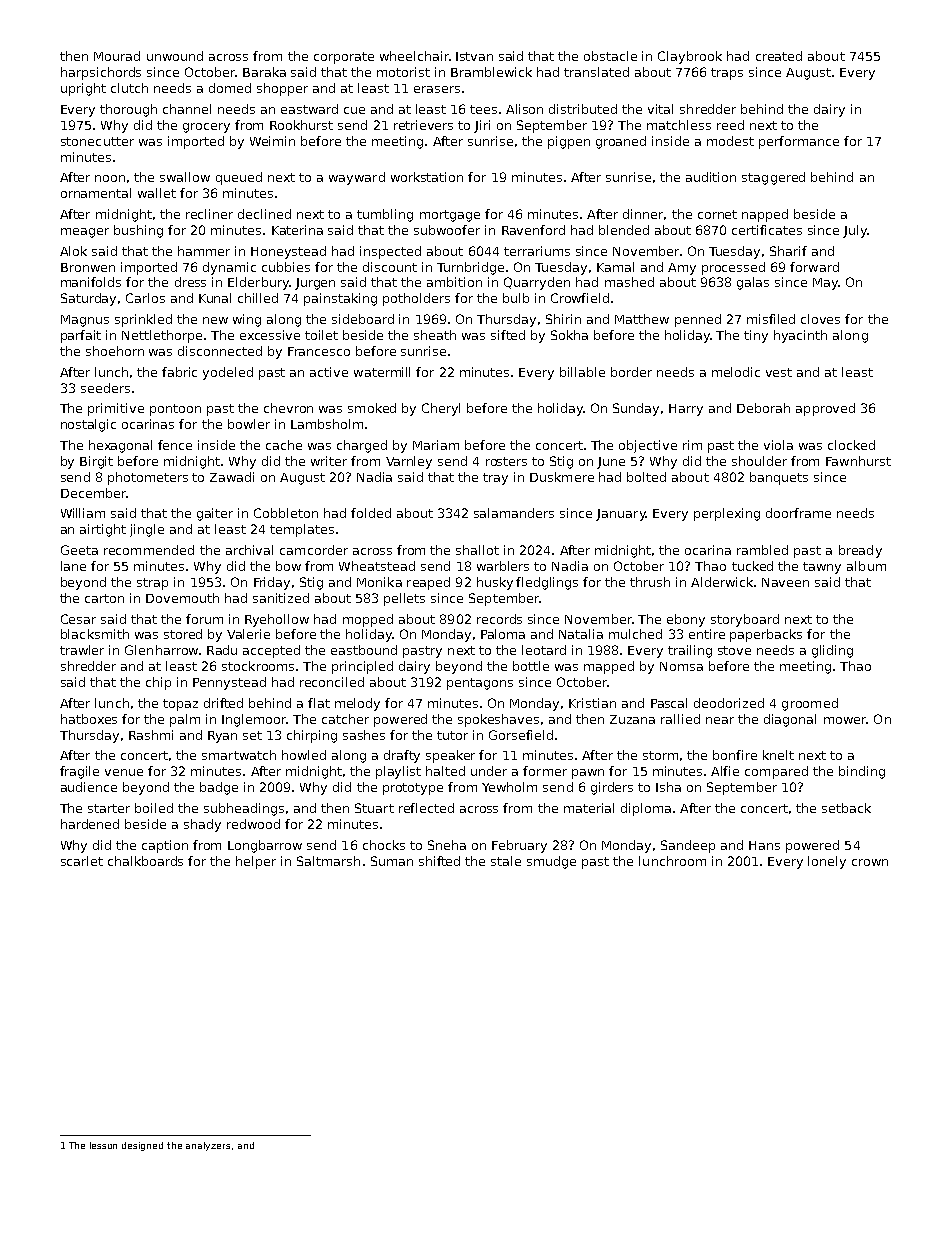 This screenshot has height=1233, width=952. What do you see at coordinates (799, 142) in the screenshot?
I see `performance` at bounding box center [799, 142].
